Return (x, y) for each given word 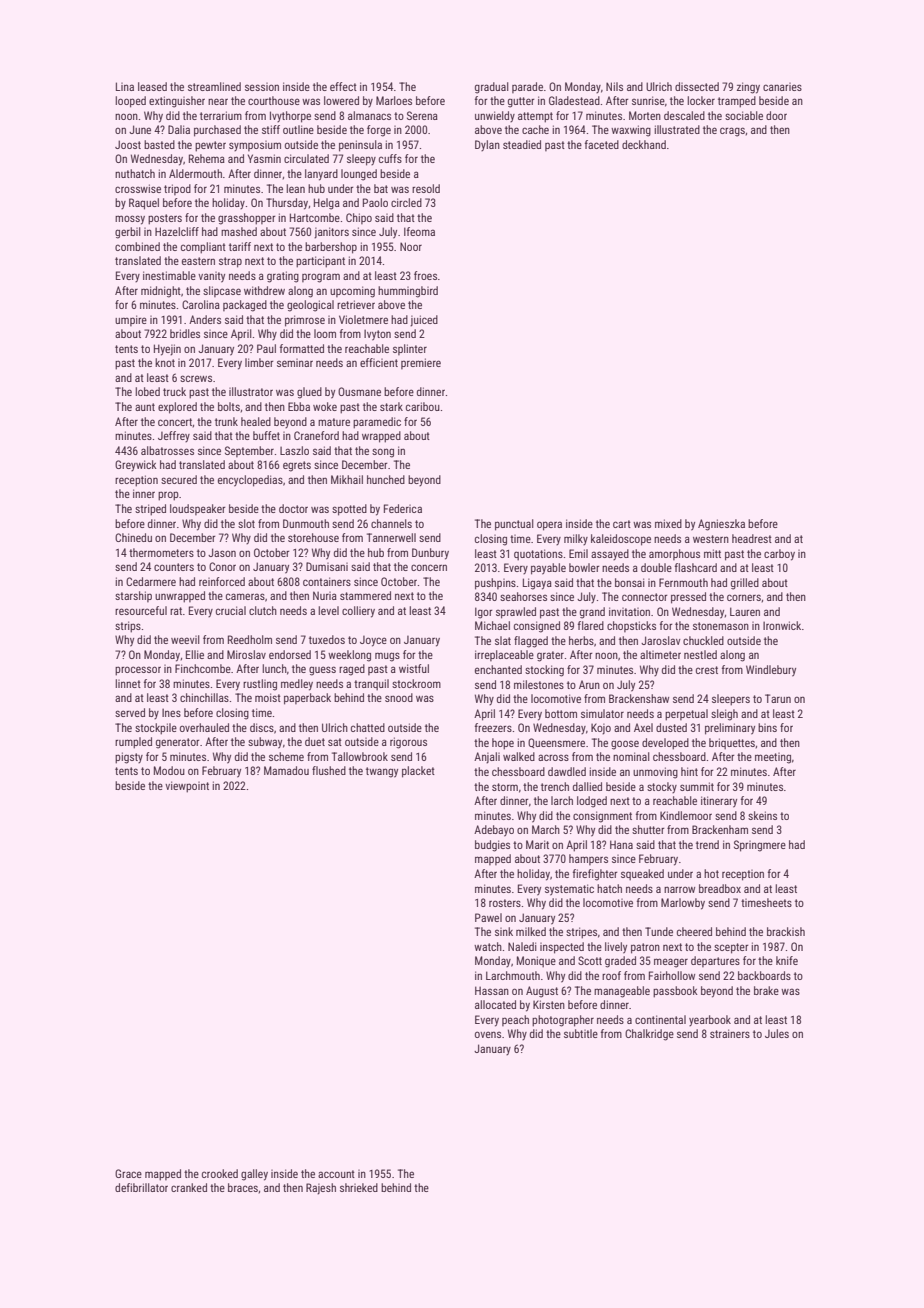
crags (732, 132)
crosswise (138, 188)
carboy (779, 555)
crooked (220, 1173)
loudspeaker (198, 509)
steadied (522, 144)
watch (488, 946)
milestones (539, 684)
